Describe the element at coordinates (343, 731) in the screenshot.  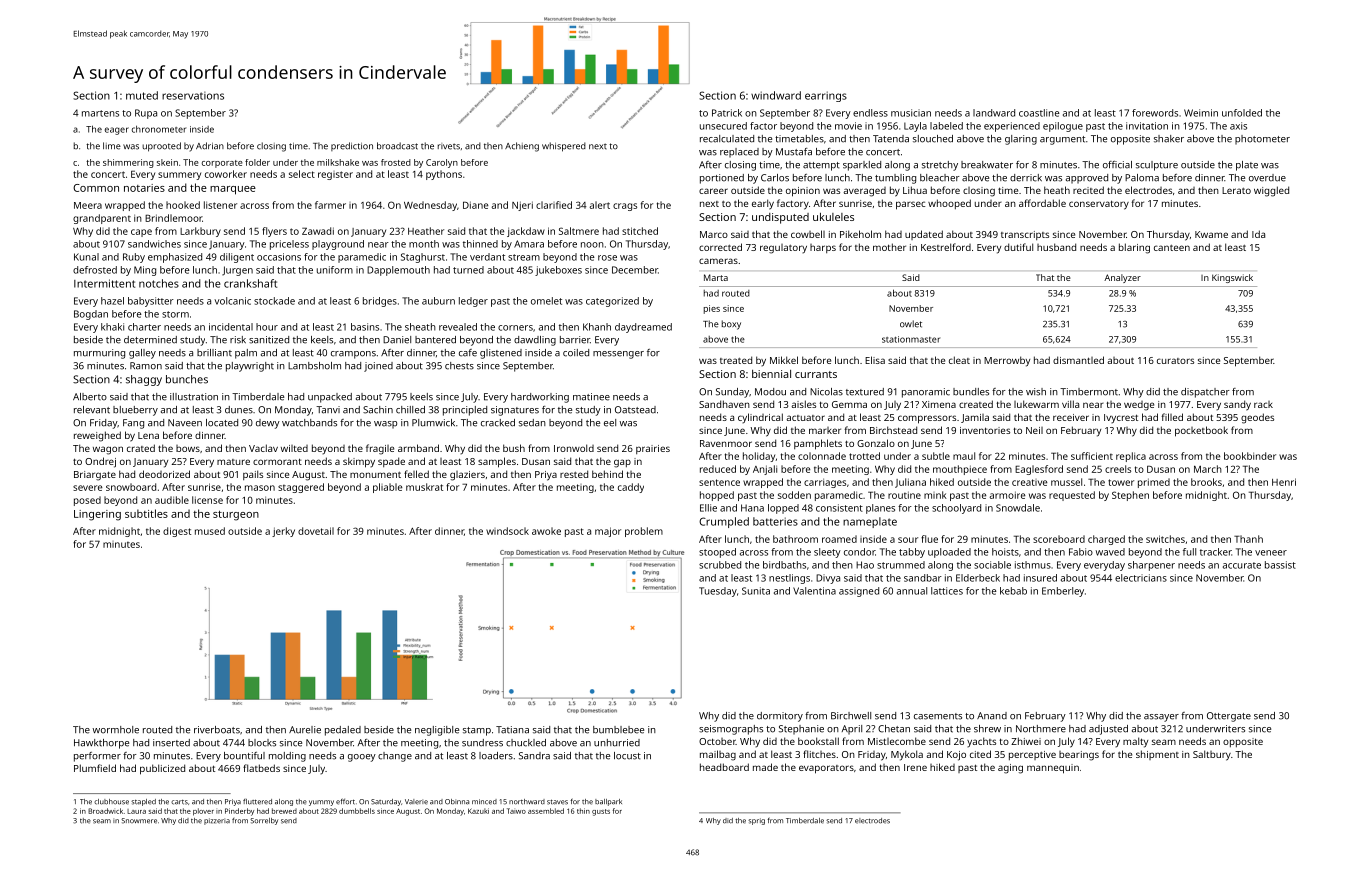
I see `pedaled` at that location.
